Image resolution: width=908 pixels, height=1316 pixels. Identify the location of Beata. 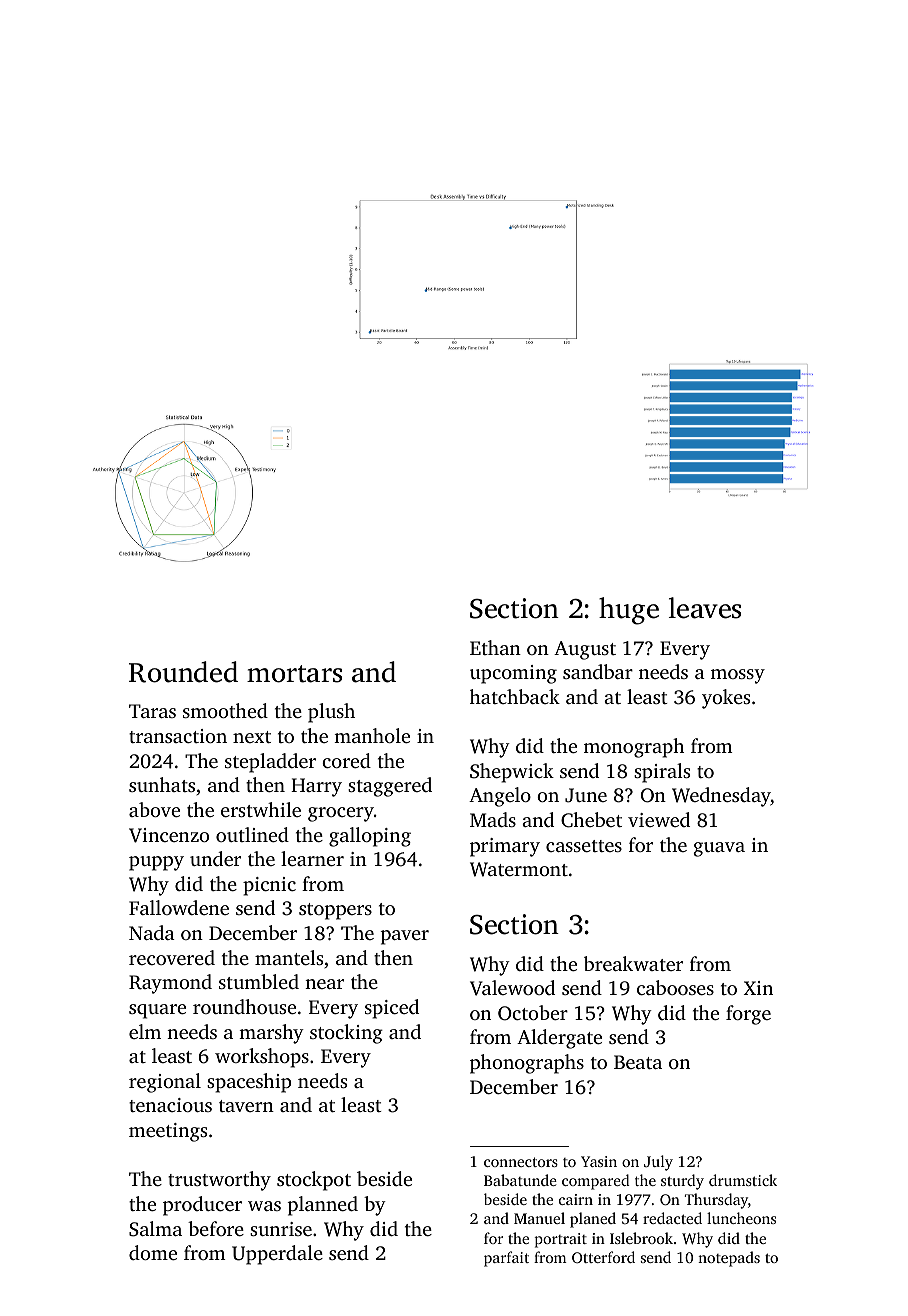
(638, 1062).
